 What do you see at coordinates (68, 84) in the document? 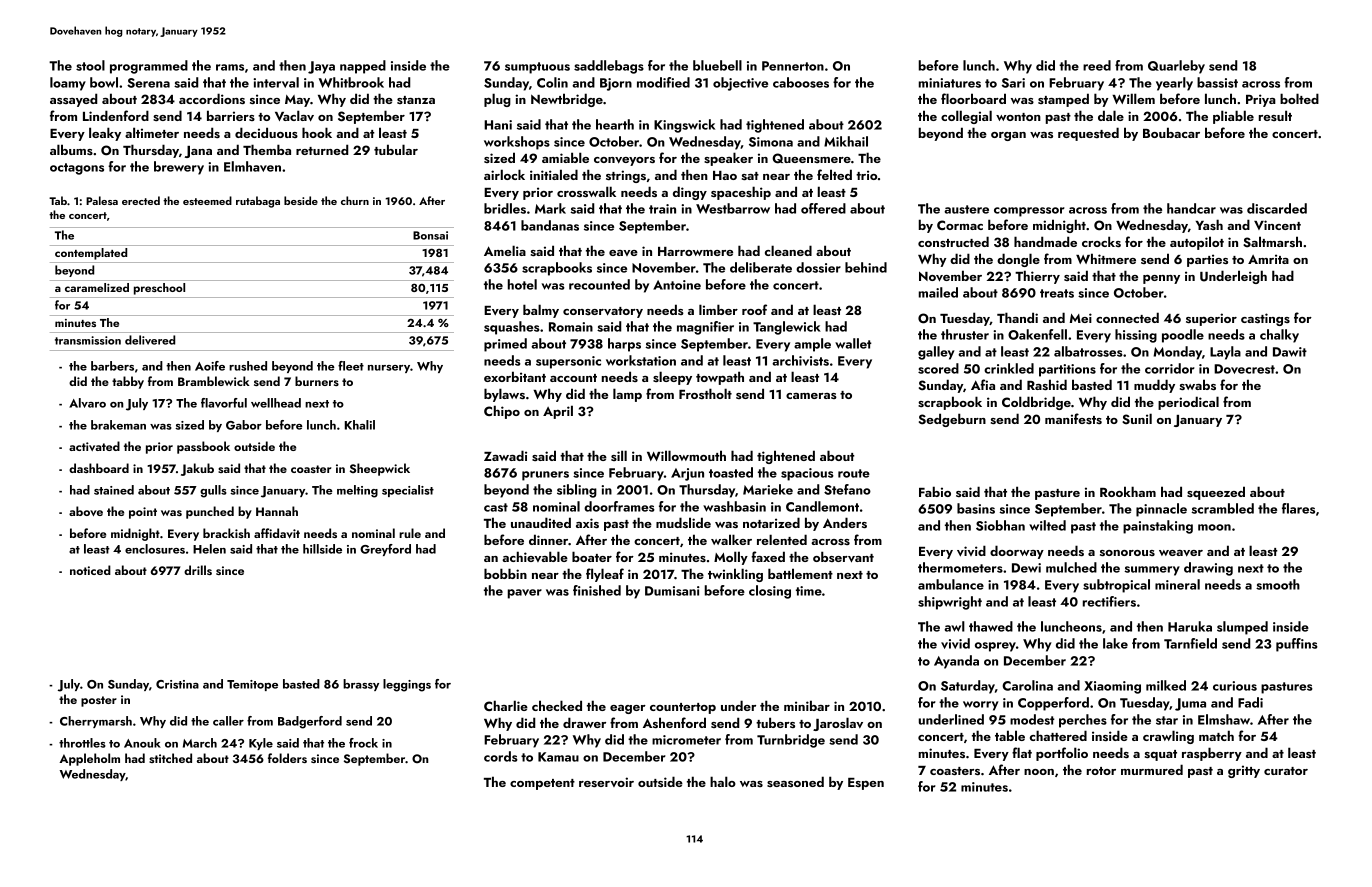
I see `loamy` at bounding box center [68, 84].
